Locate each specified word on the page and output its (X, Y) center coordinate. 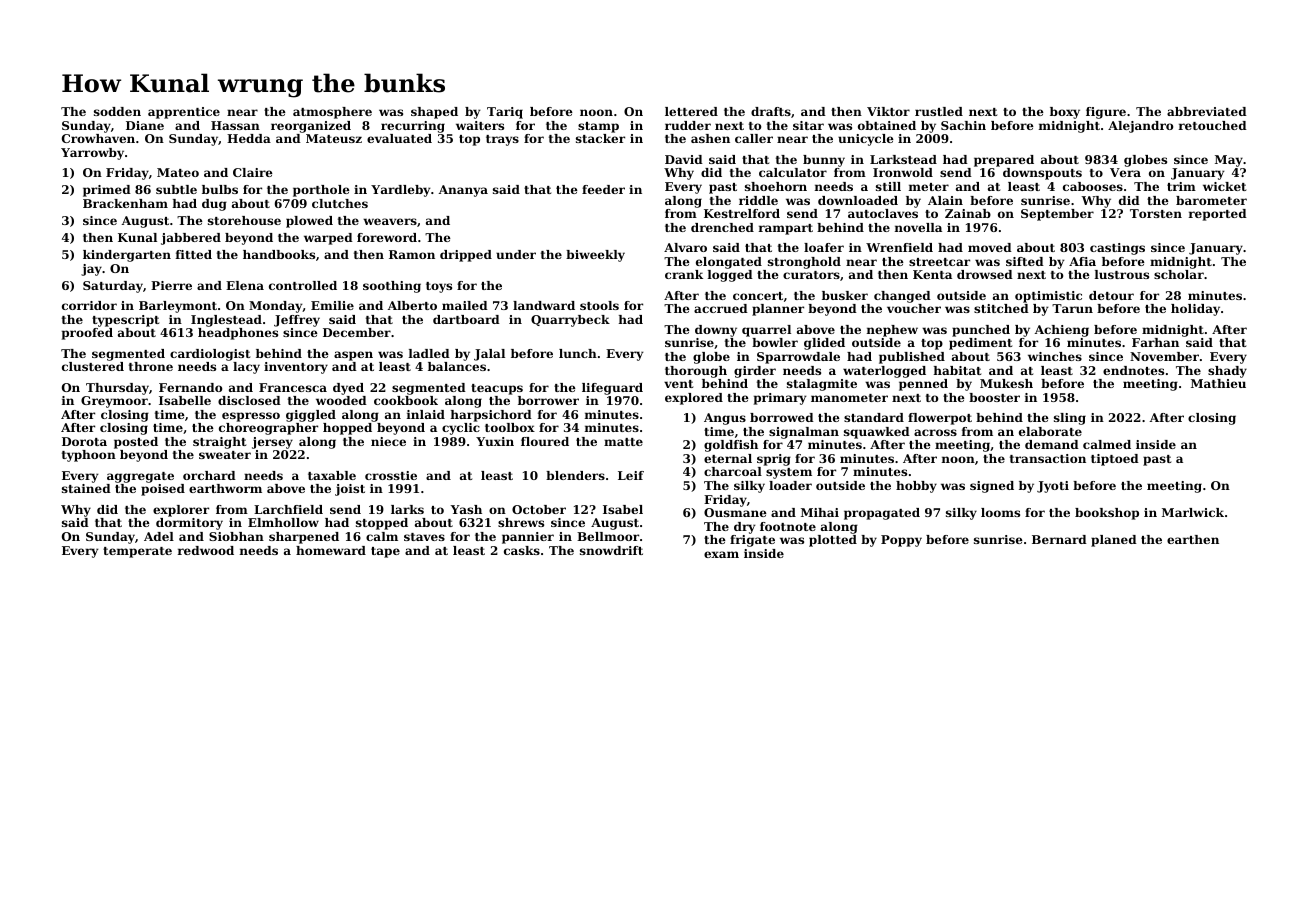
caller (754, 138)
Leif (631, 475)
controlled (303, 285)
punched (981, 331)
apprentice (184, 113)
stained (86, 488)
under (516, 254)
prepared (1004, 161)
